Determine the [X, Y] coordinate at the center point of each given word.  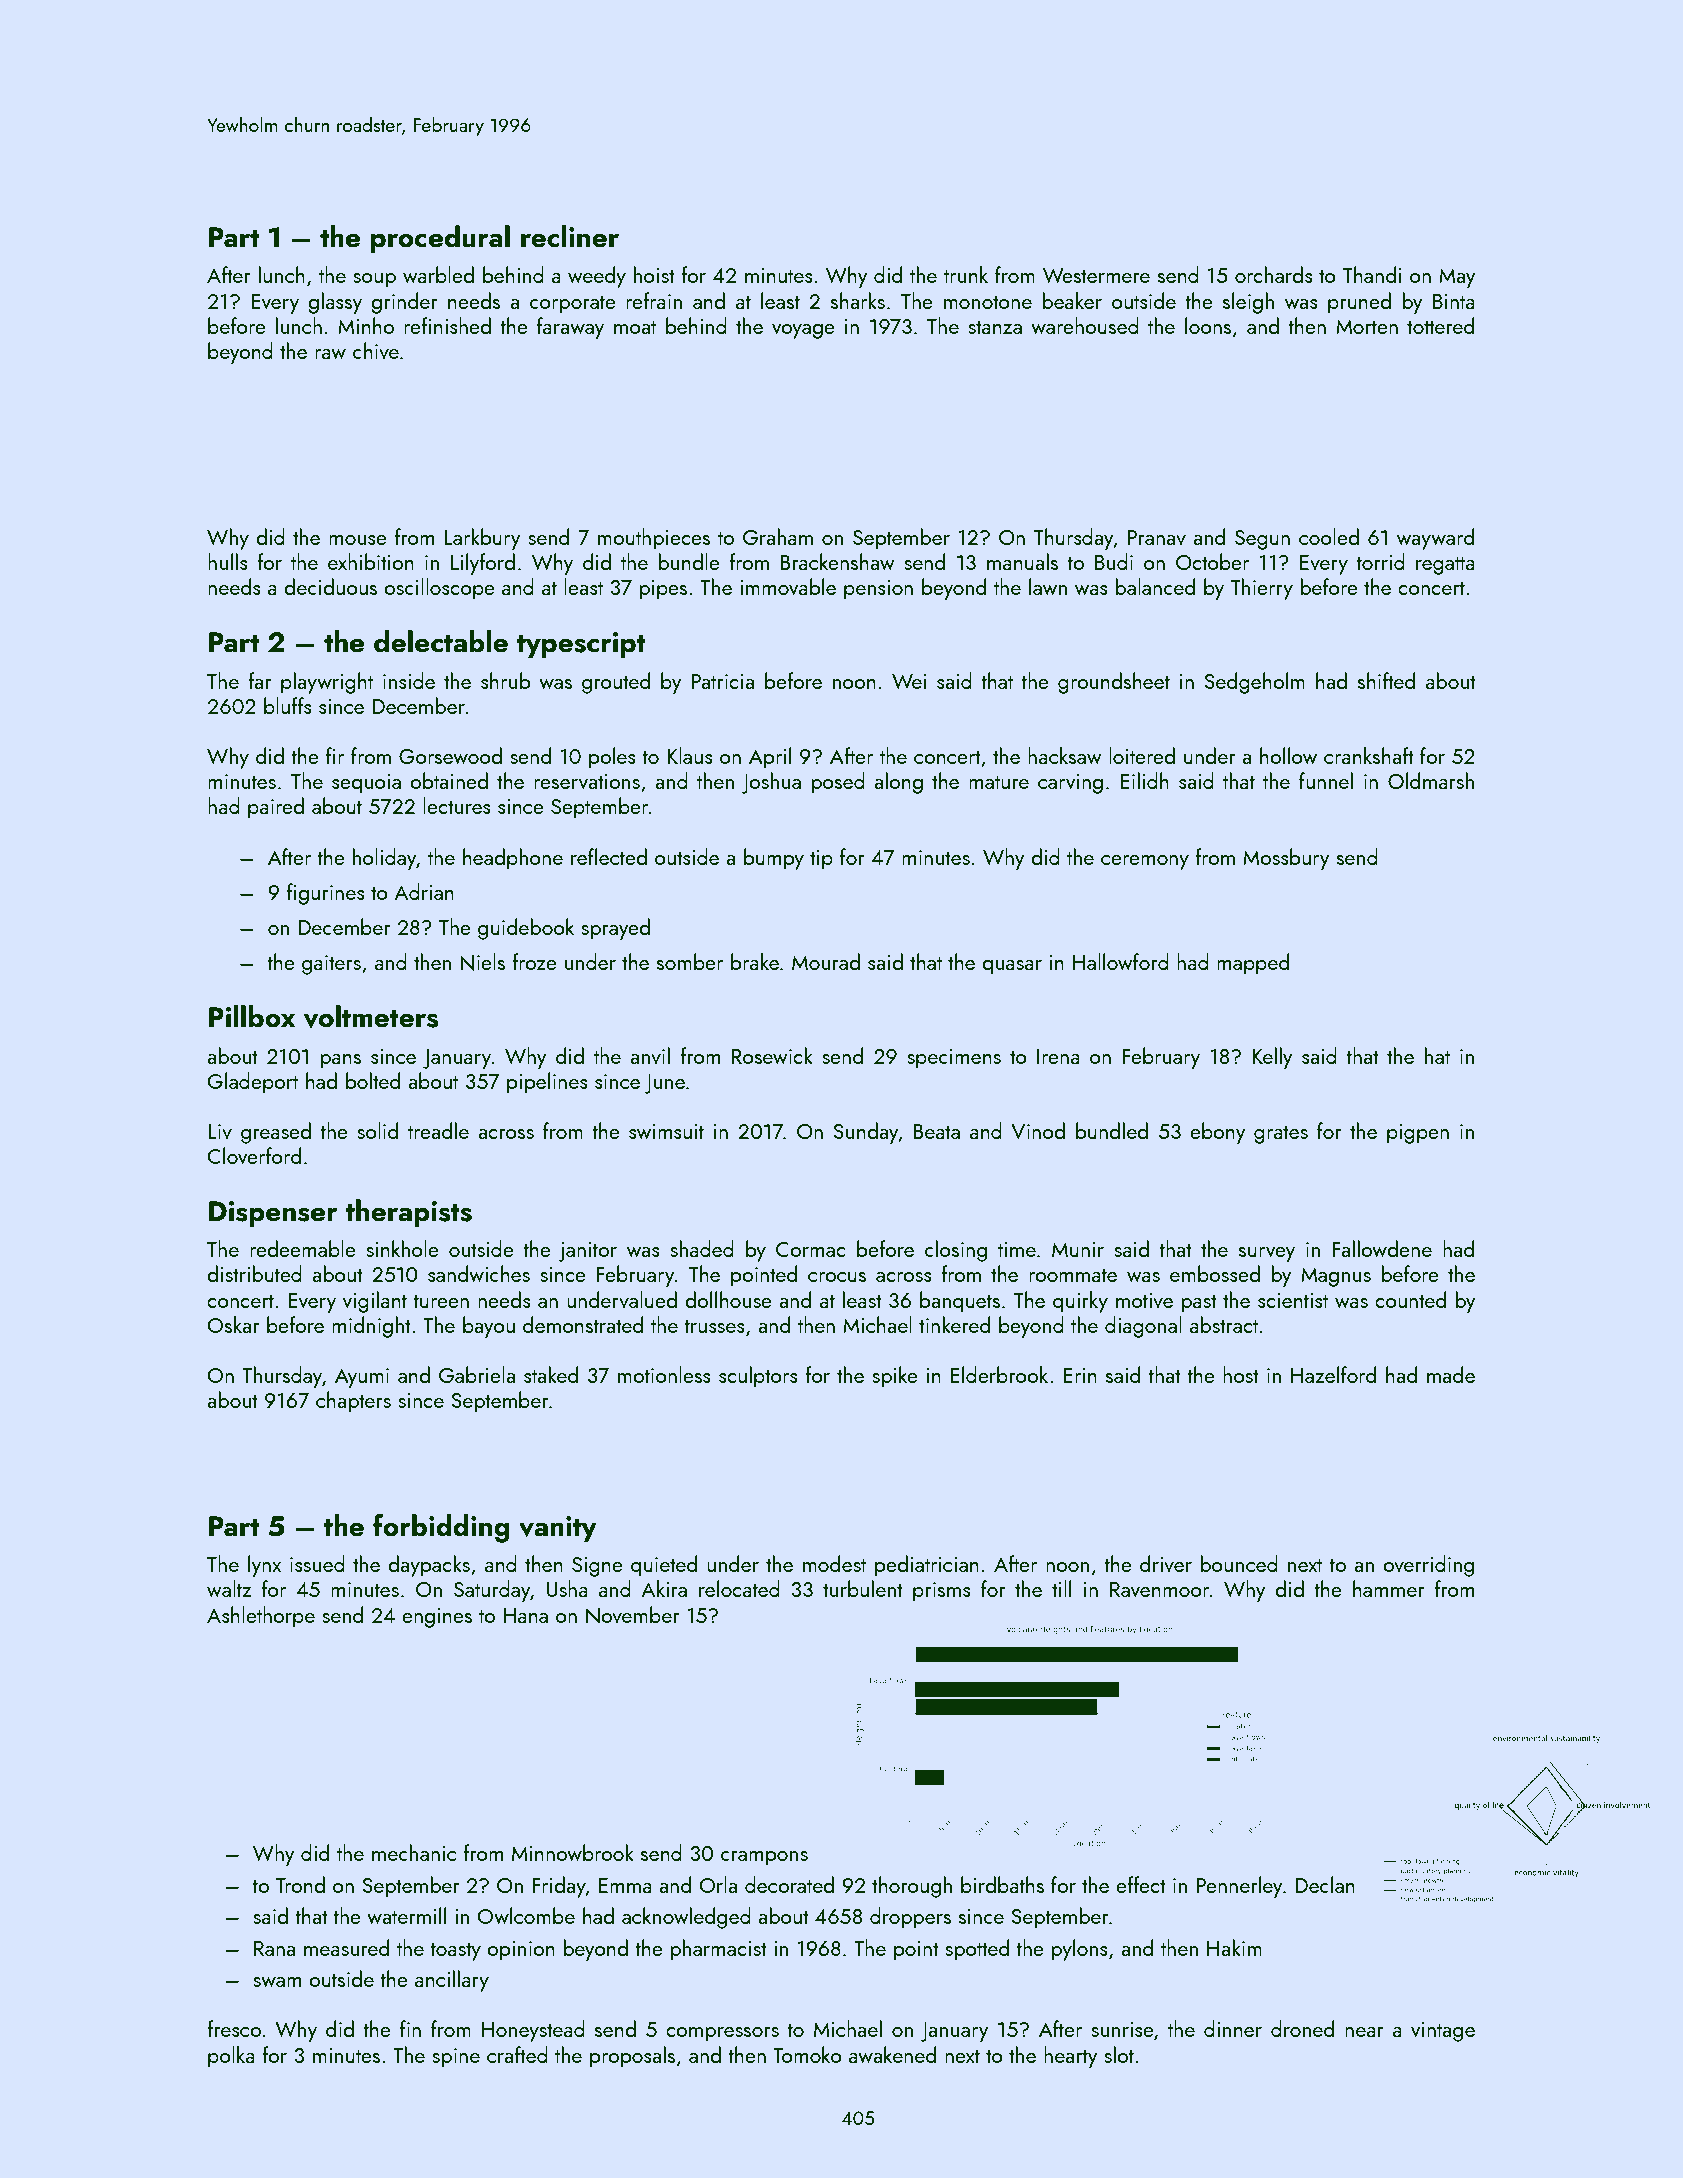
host [1241, 1374]
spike [895, 1377]
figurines [326, 894]
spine [456, 2058]
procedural [440, 239]
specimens [954, 1059]
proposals [632, 2057]
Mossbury [1286, 859]
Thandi [1372, 274]
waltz [229, 1588]
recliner [570, 236]
